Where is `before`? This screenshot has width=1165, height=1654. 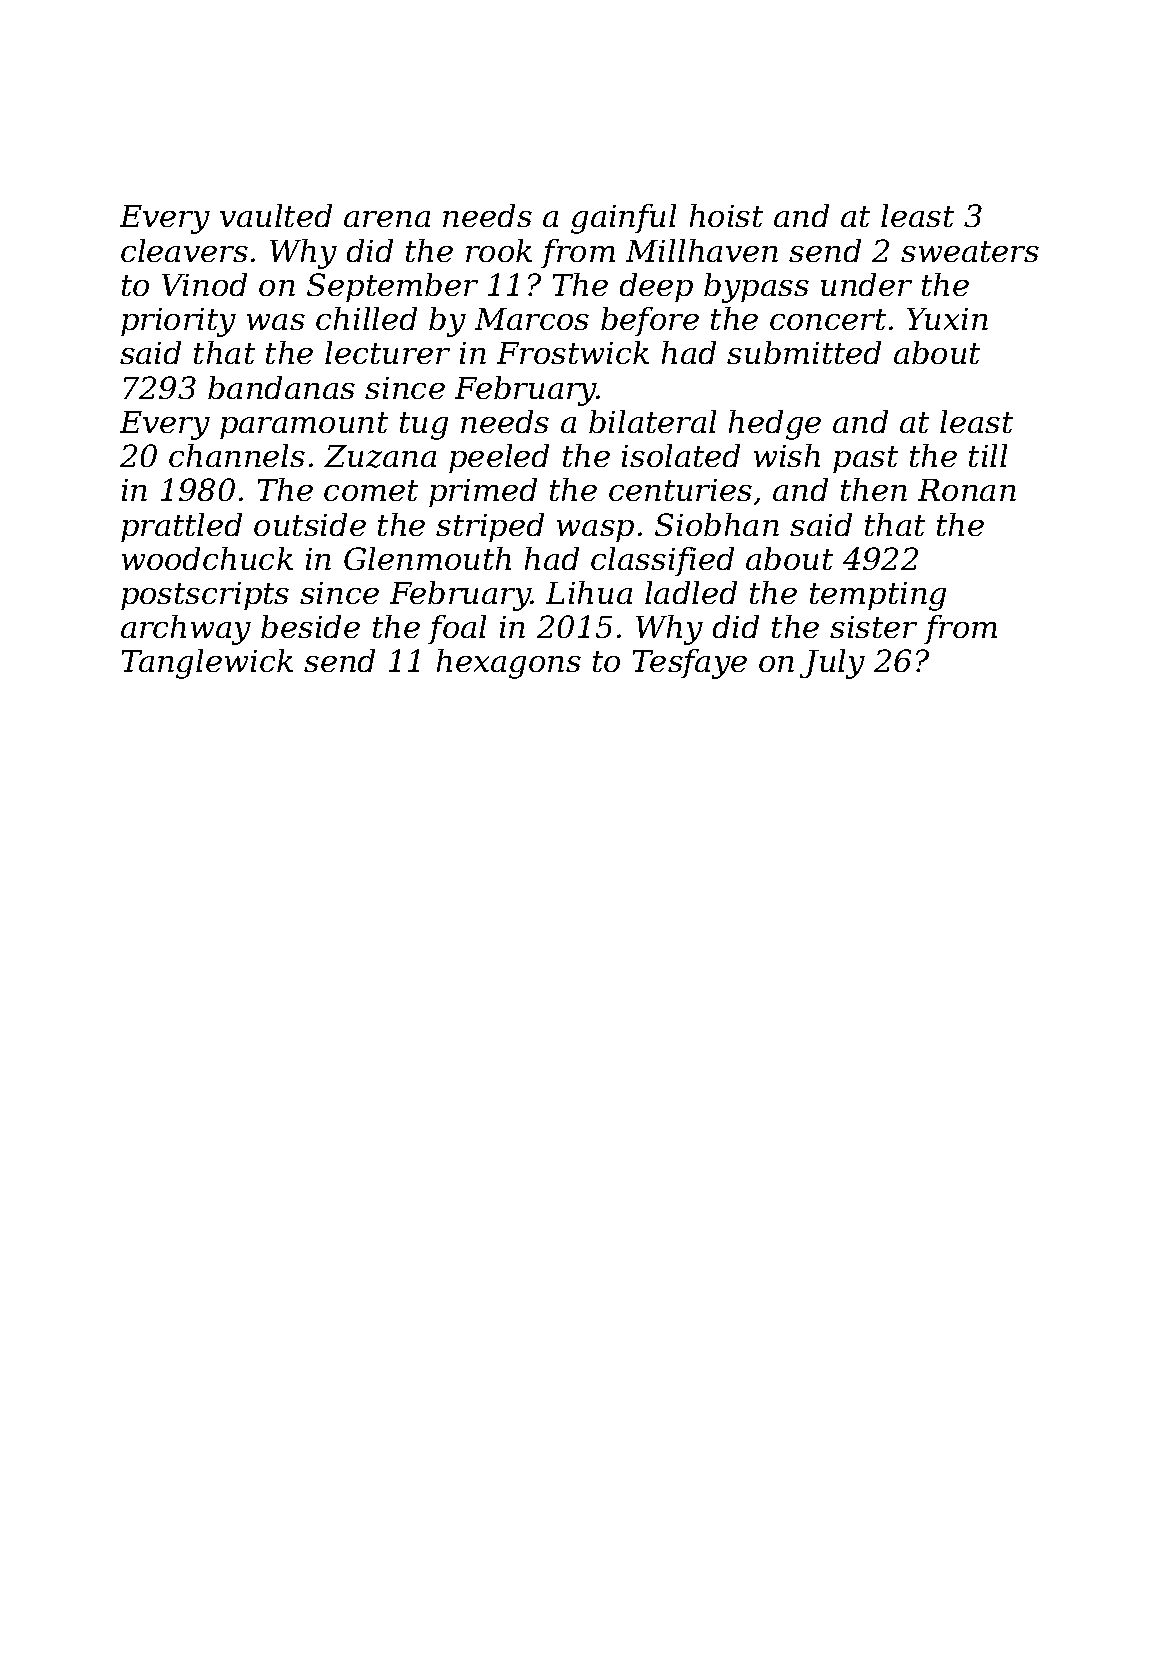
before is located at coordinates (650, 321).
